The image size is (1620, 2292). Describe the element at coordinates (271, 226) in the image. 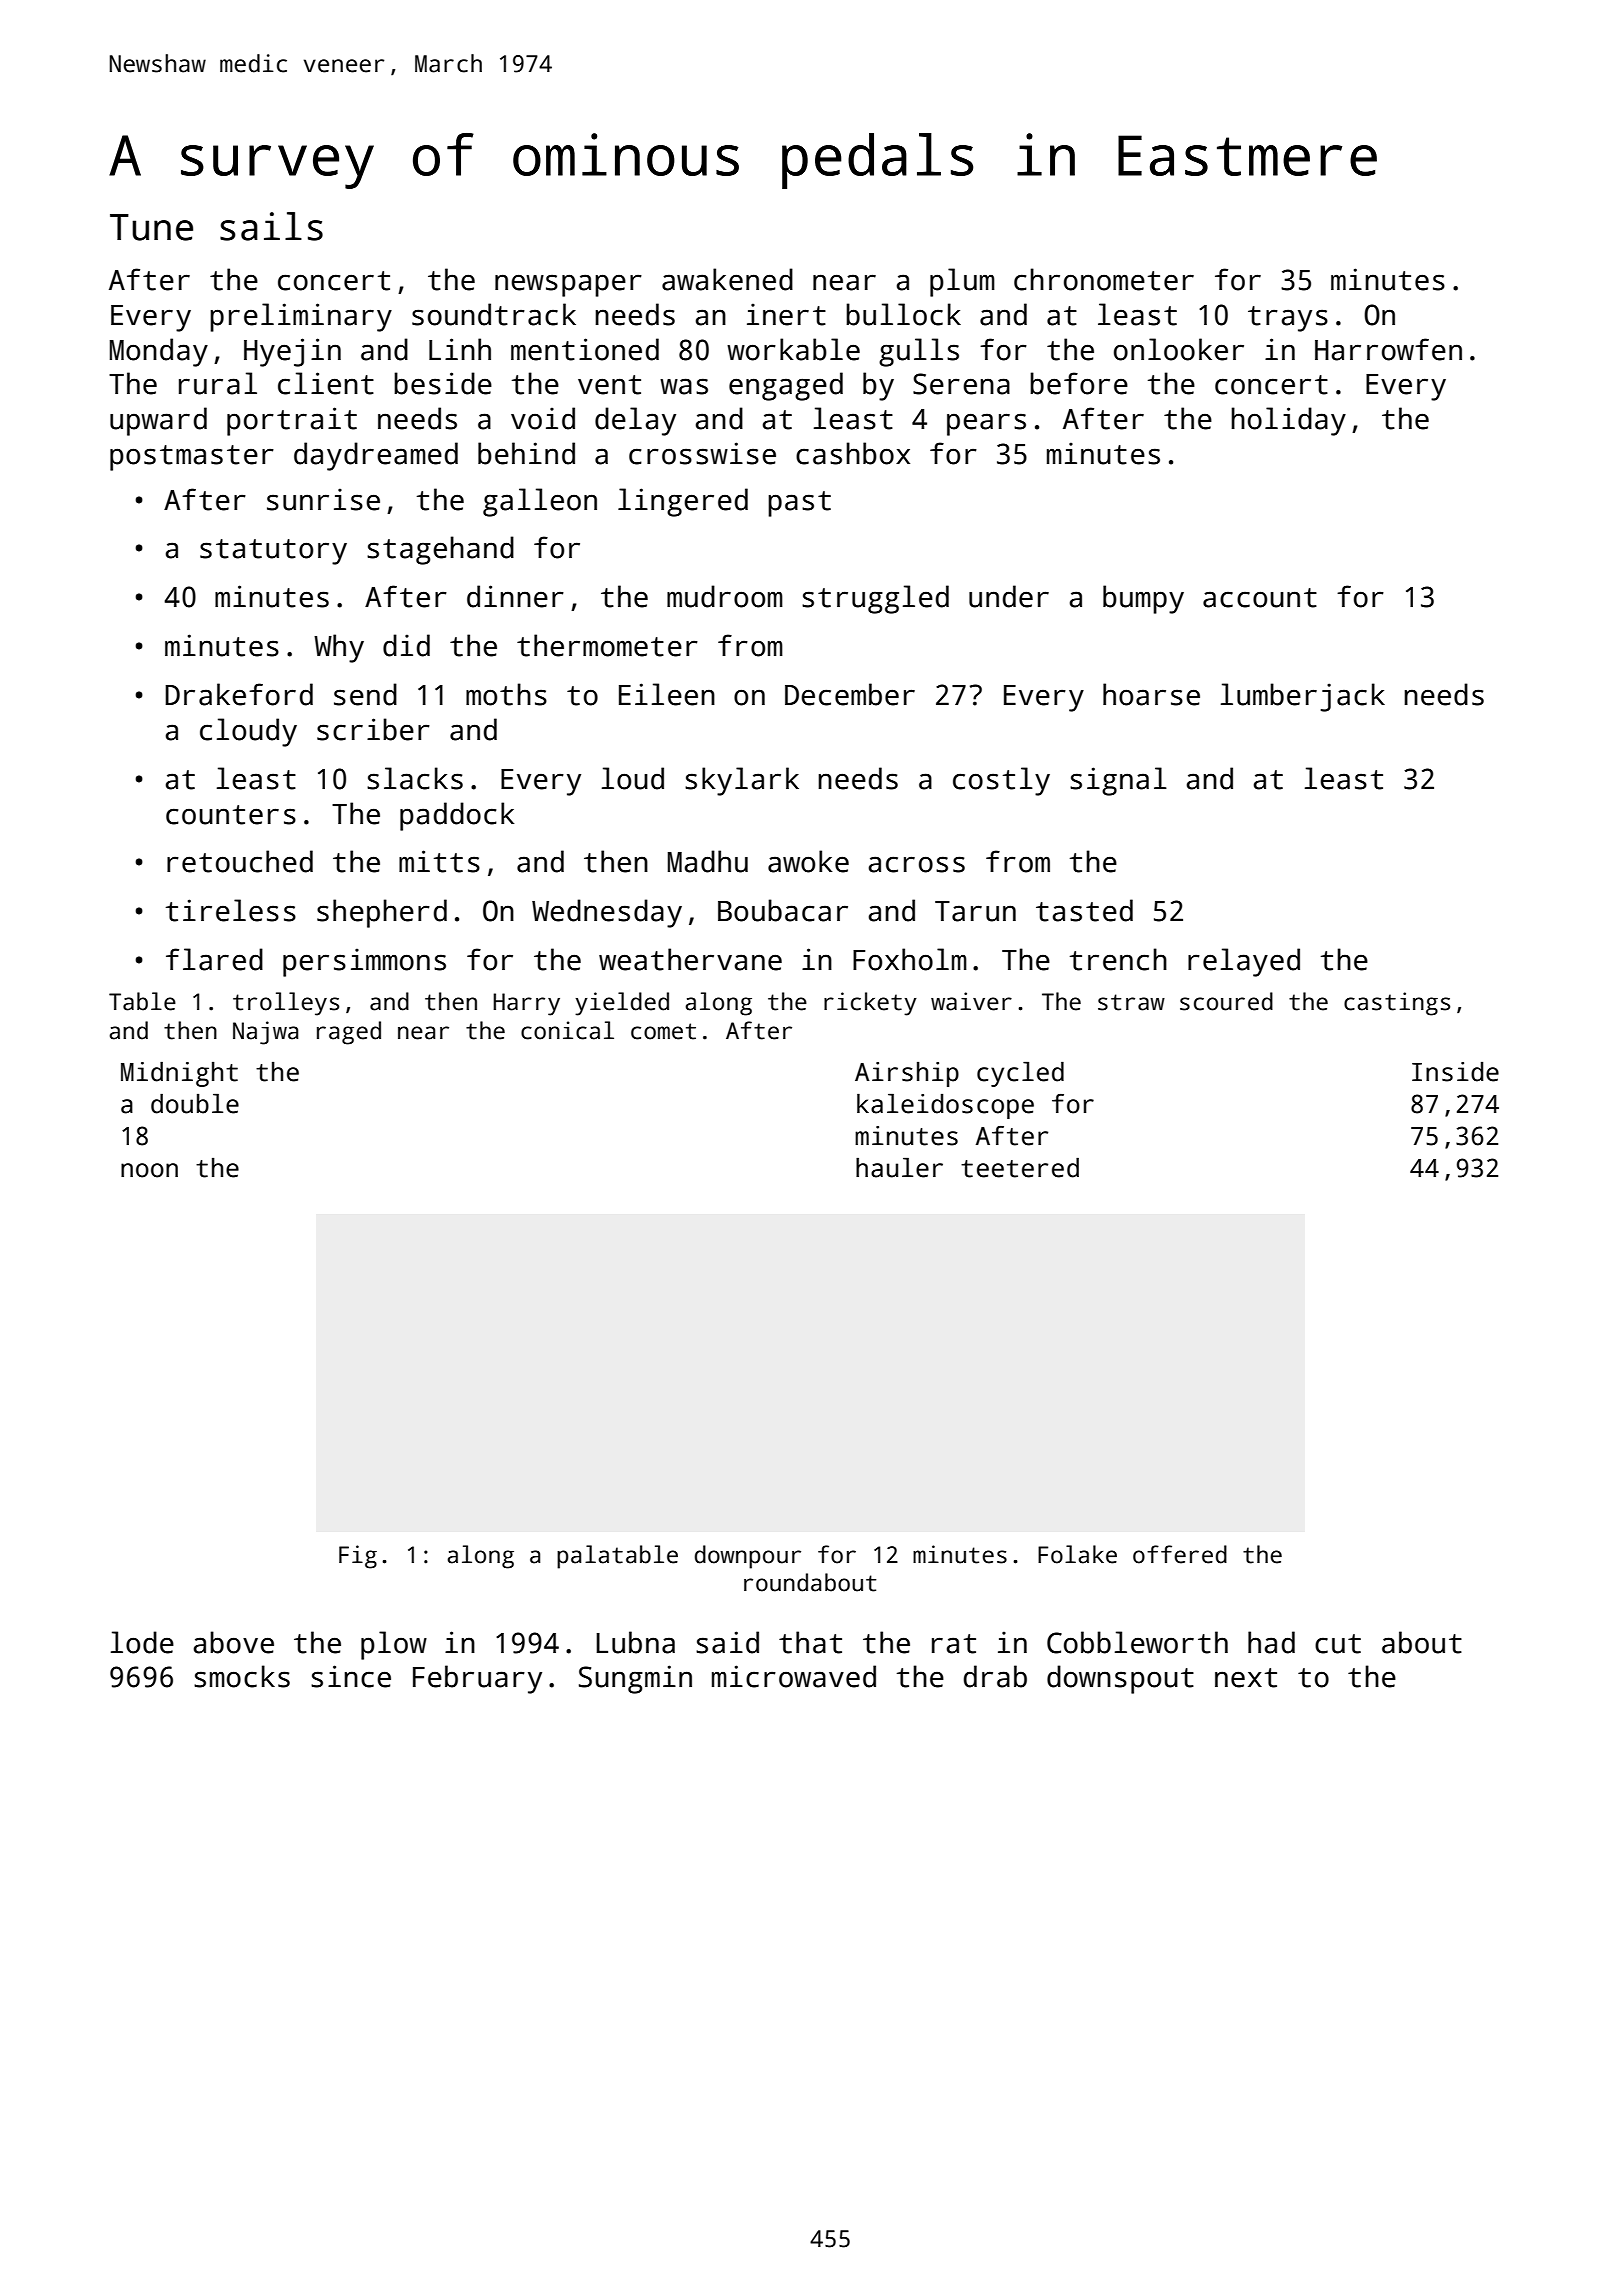

I see `sails` at that location.
